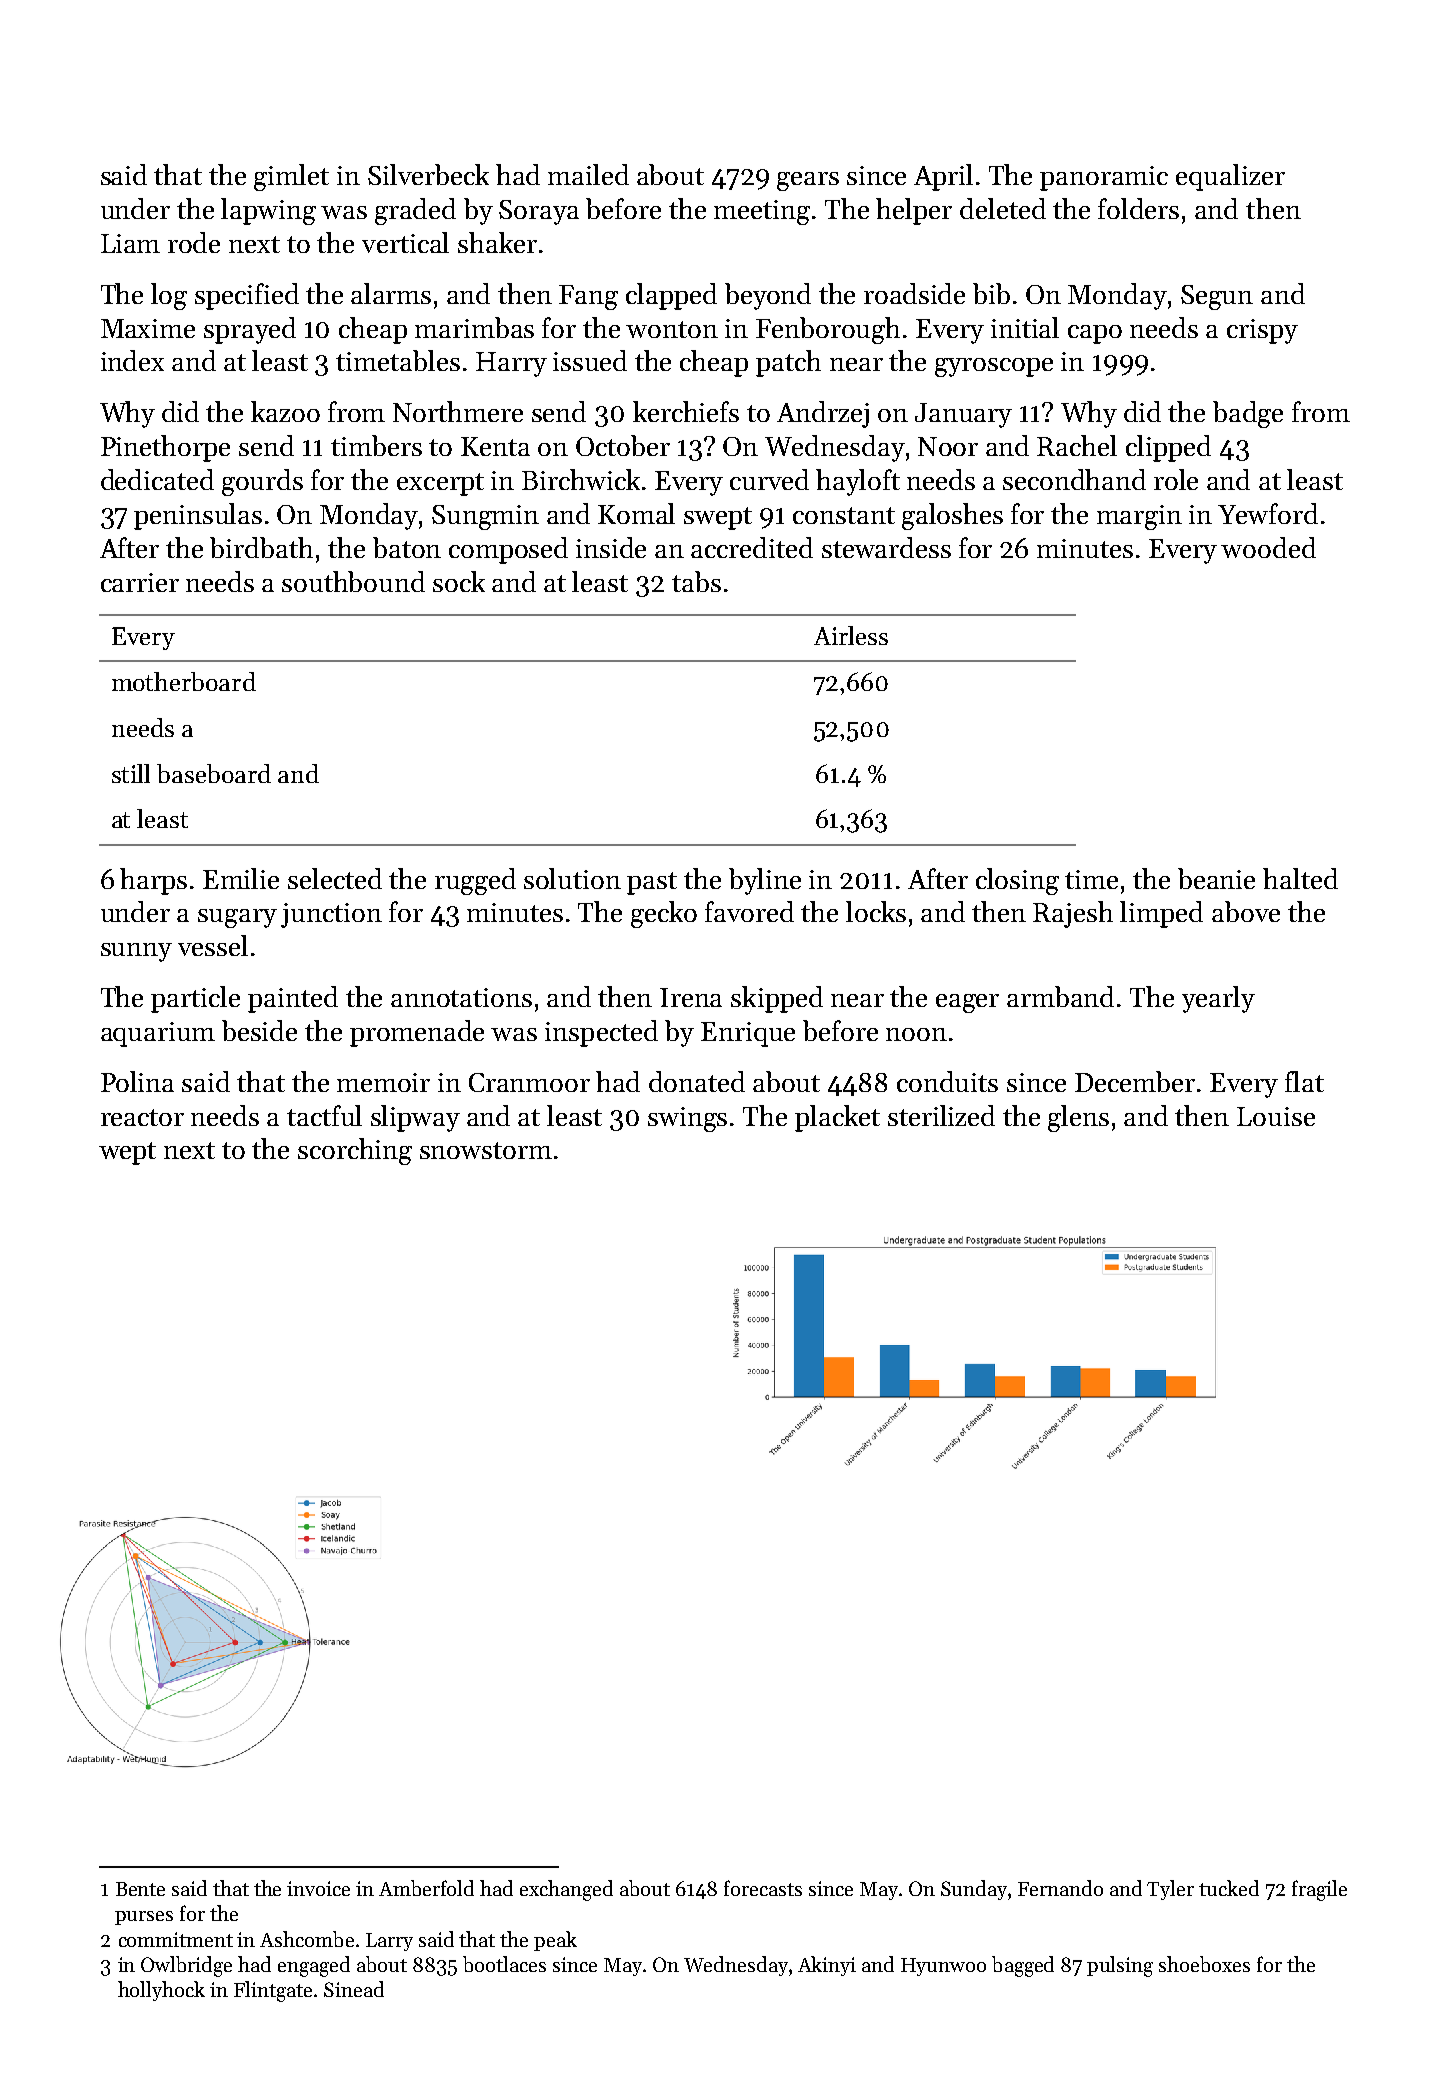 The image size is (1450, 2100). Describe the element at coordinates (459, 581) in the page. I see `sock` at that location.
